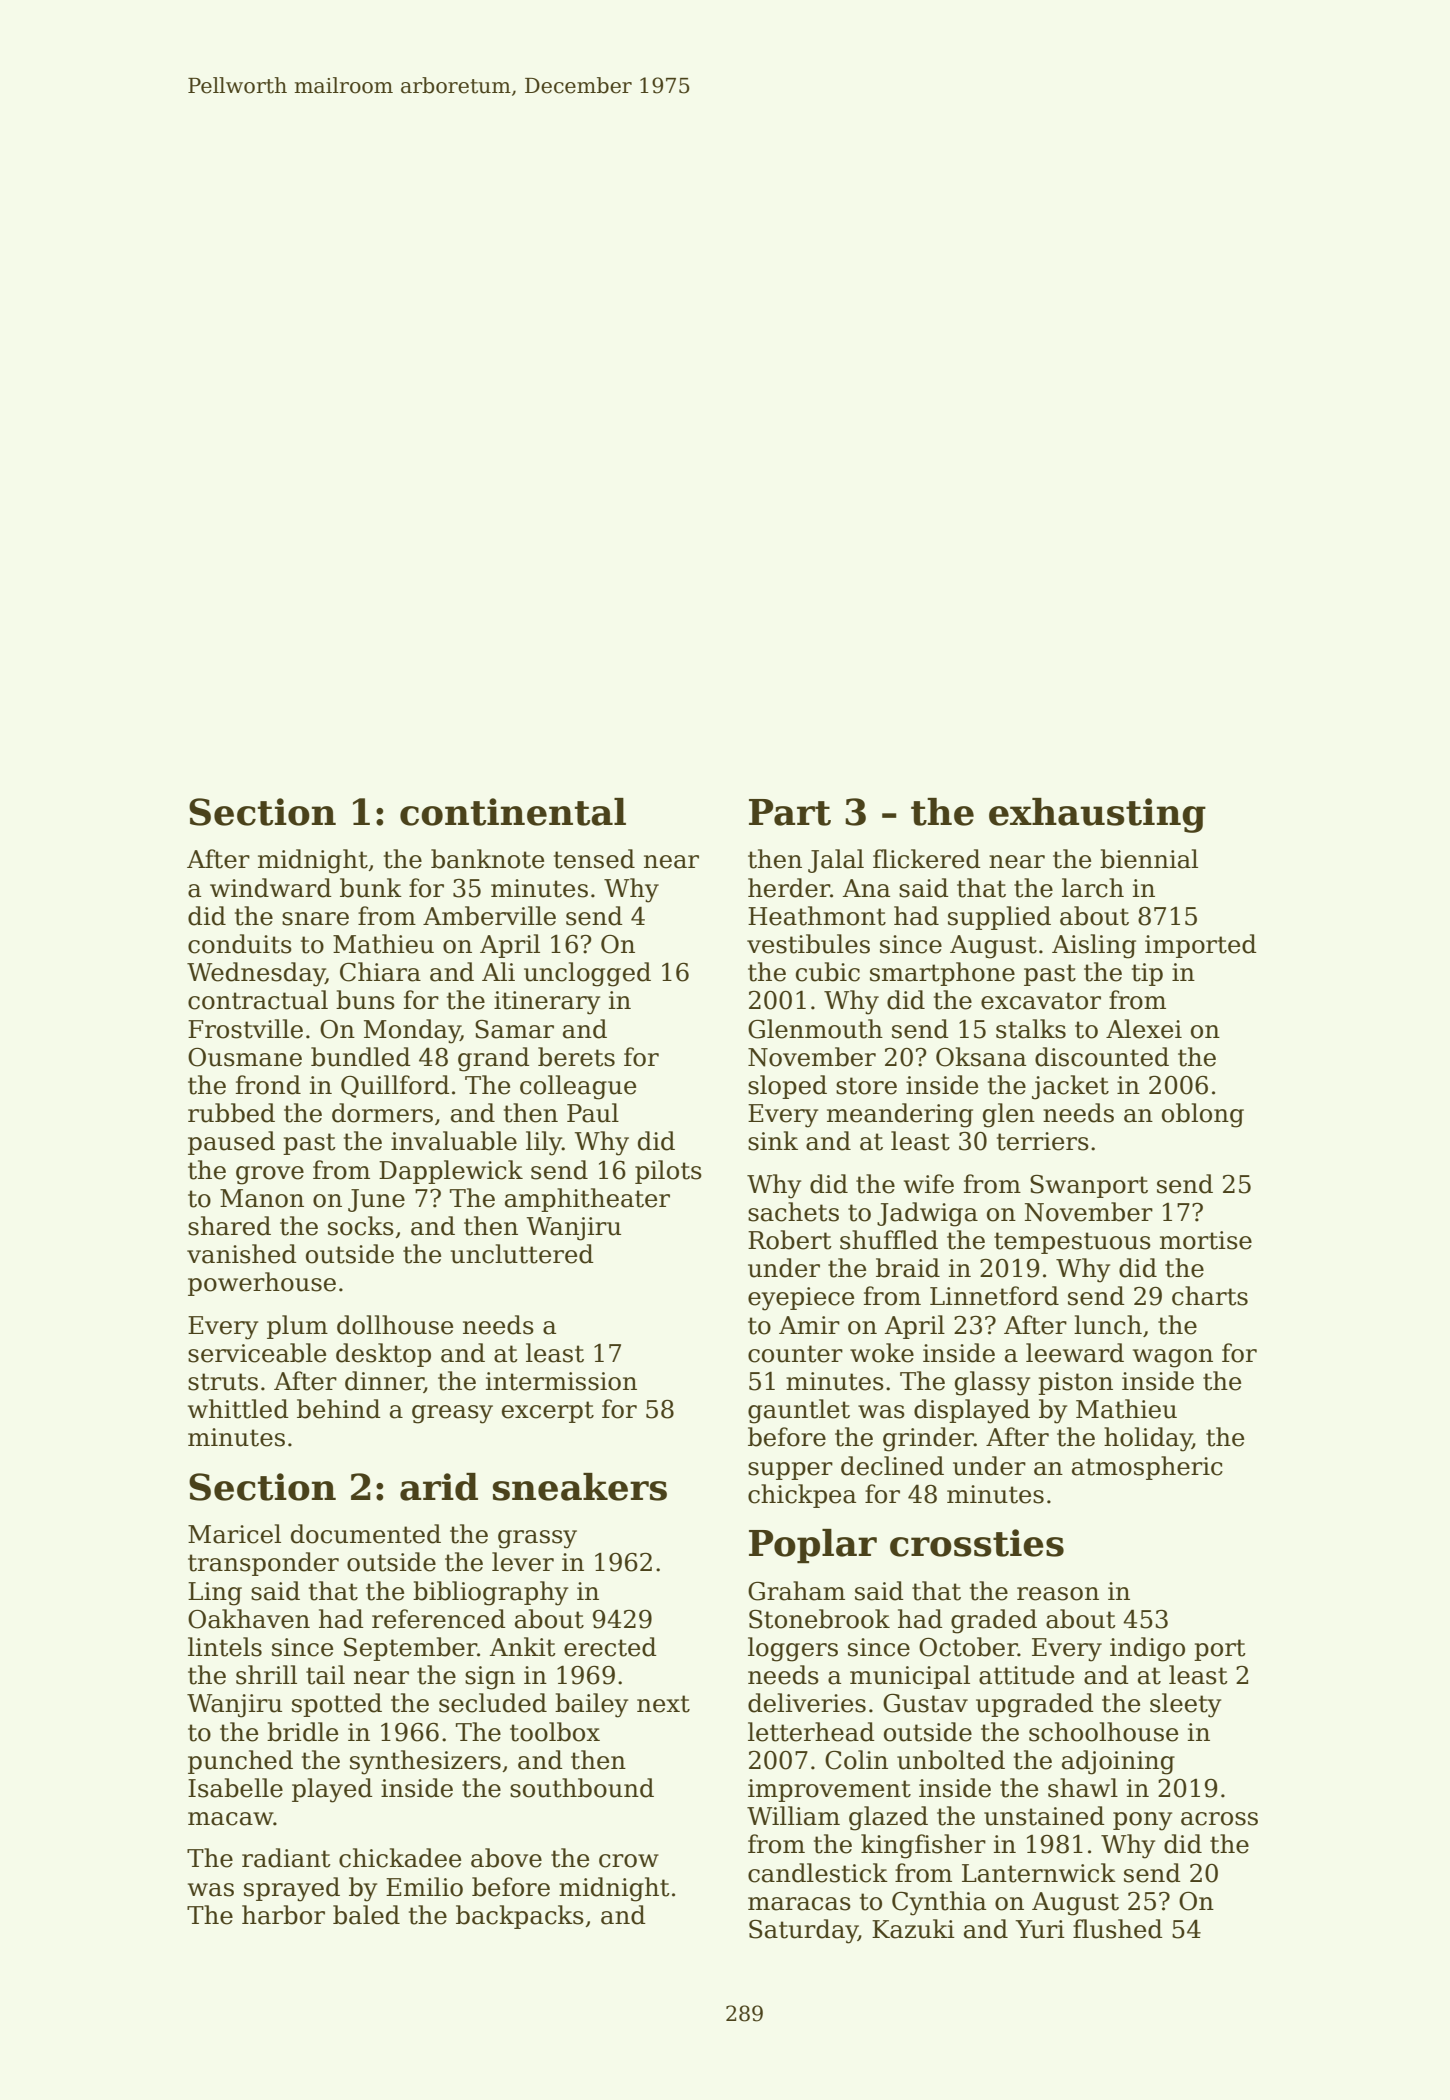 The image size is (1450, 2100). I want to click on windward, so click(271, 888).
